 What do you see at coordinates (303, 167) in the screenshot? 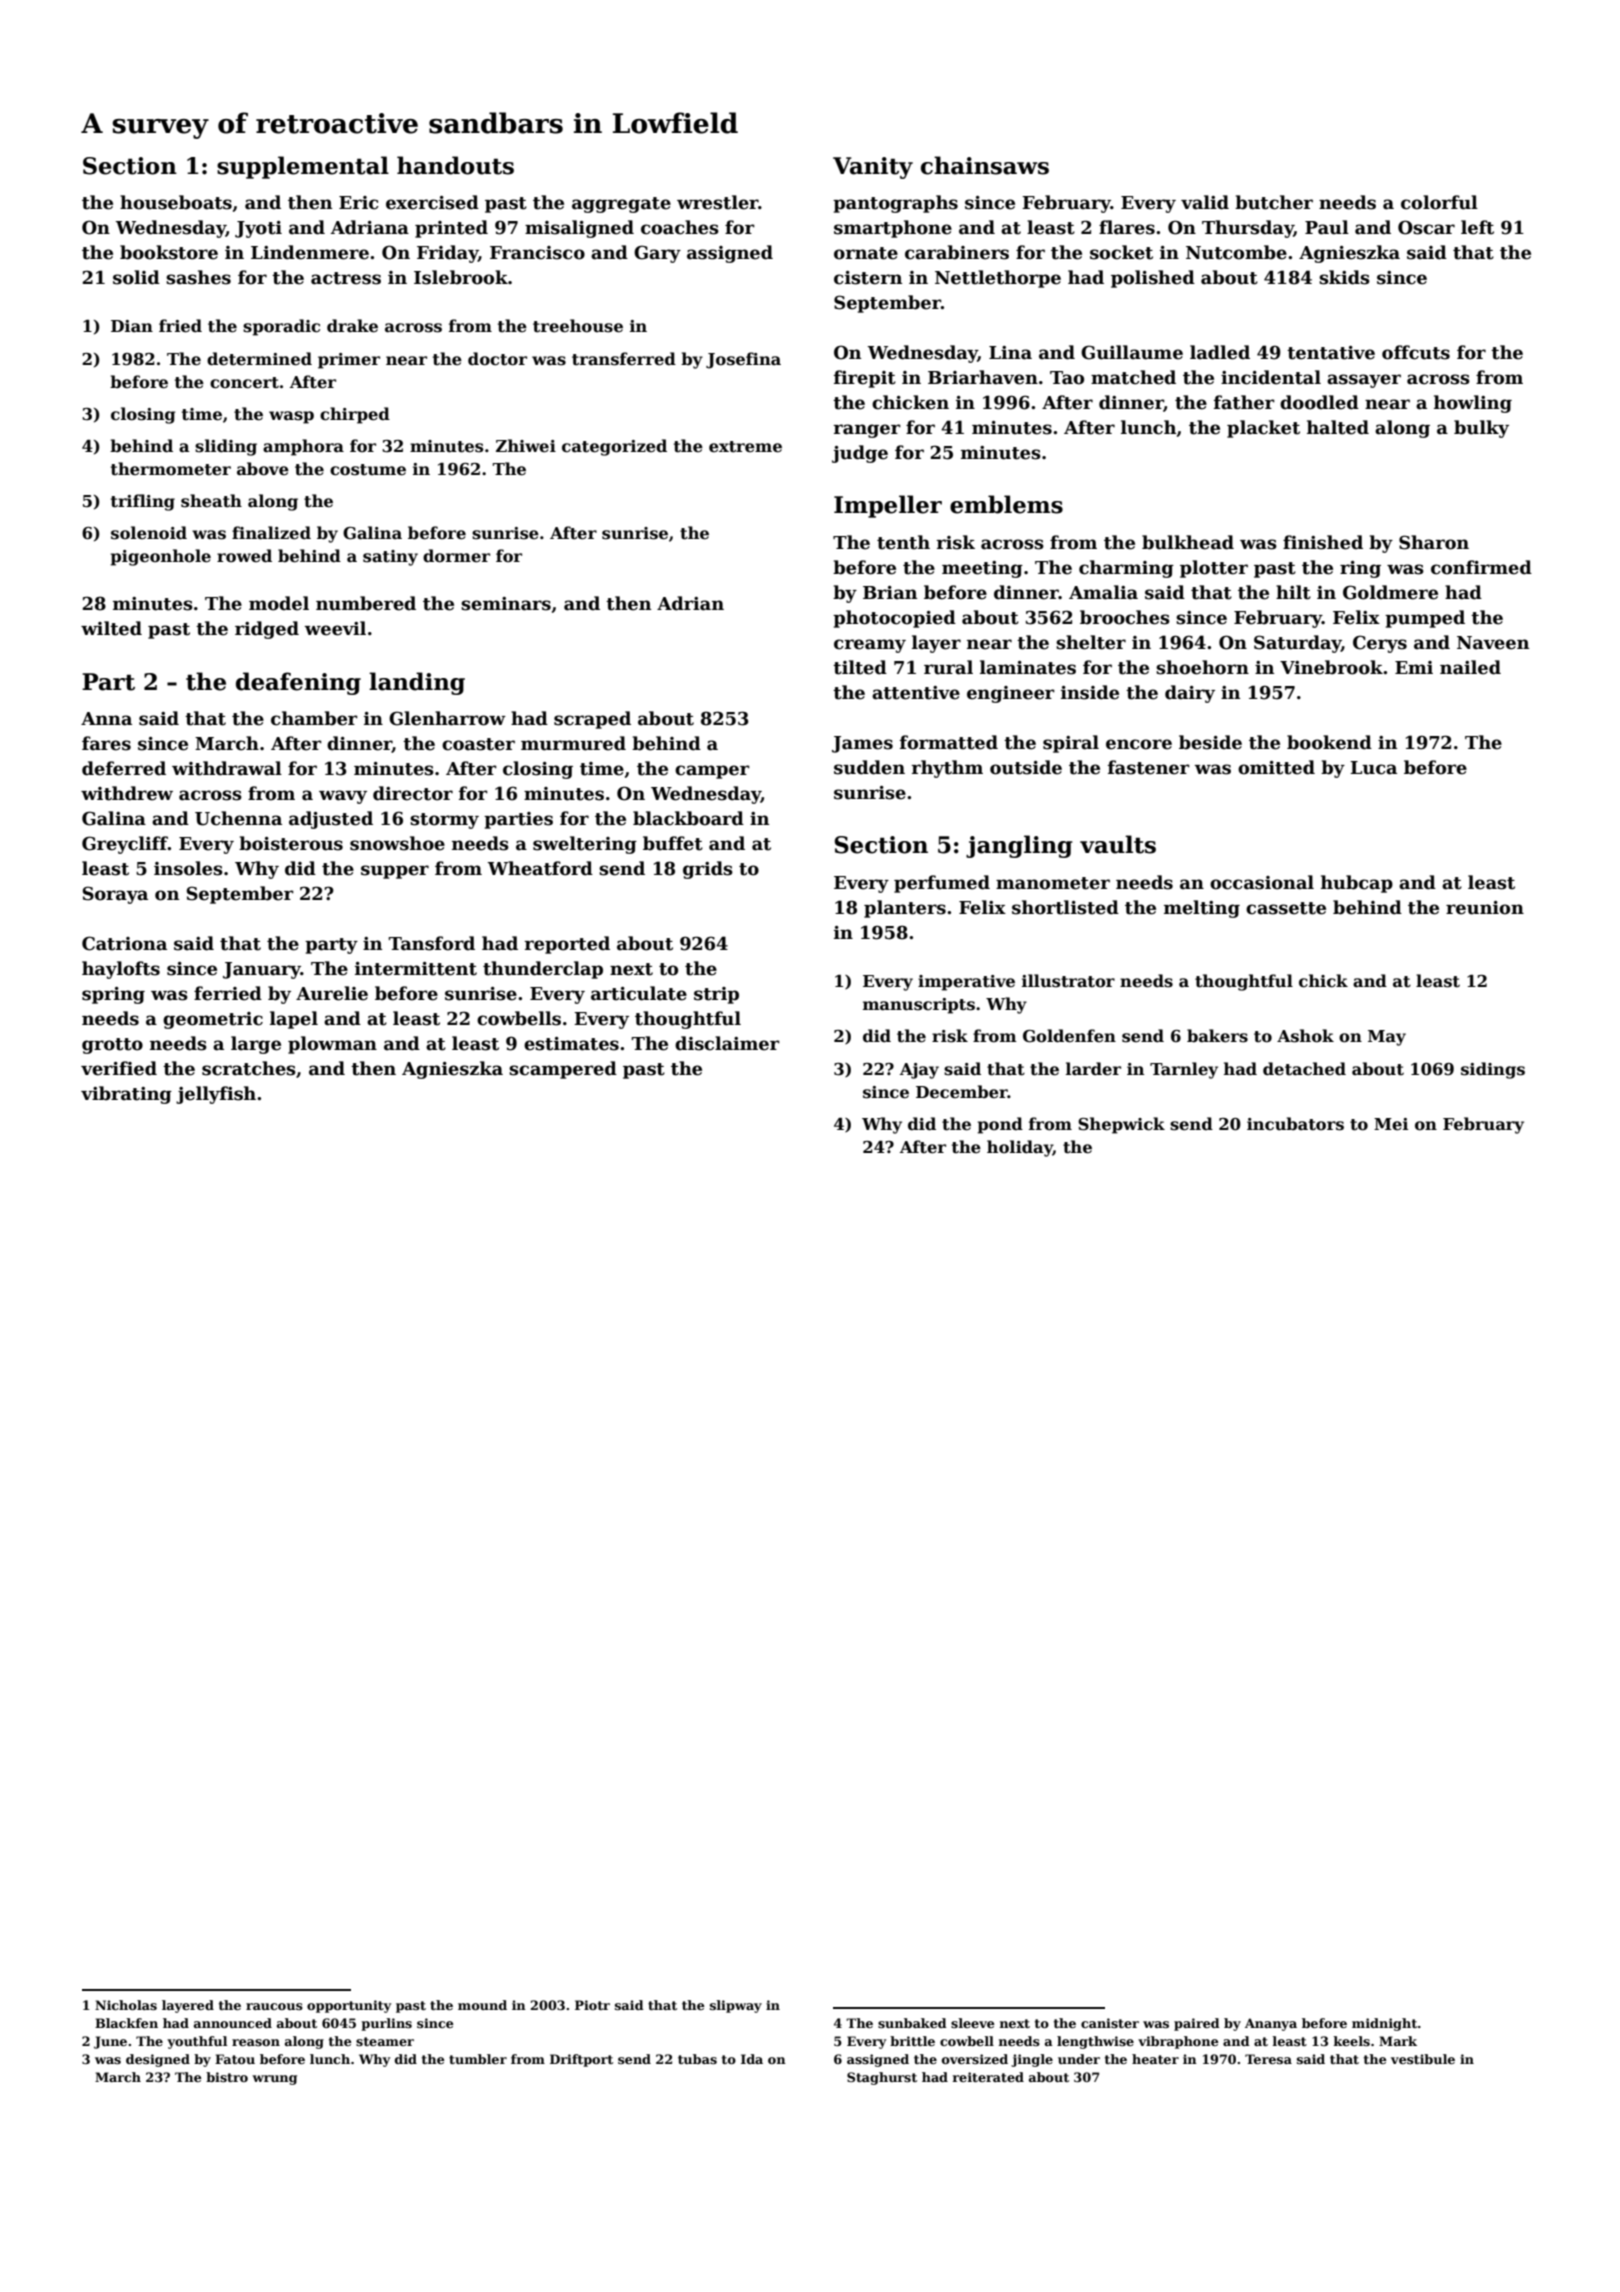
I see `supplemental` at bounding box center [303, 167].
